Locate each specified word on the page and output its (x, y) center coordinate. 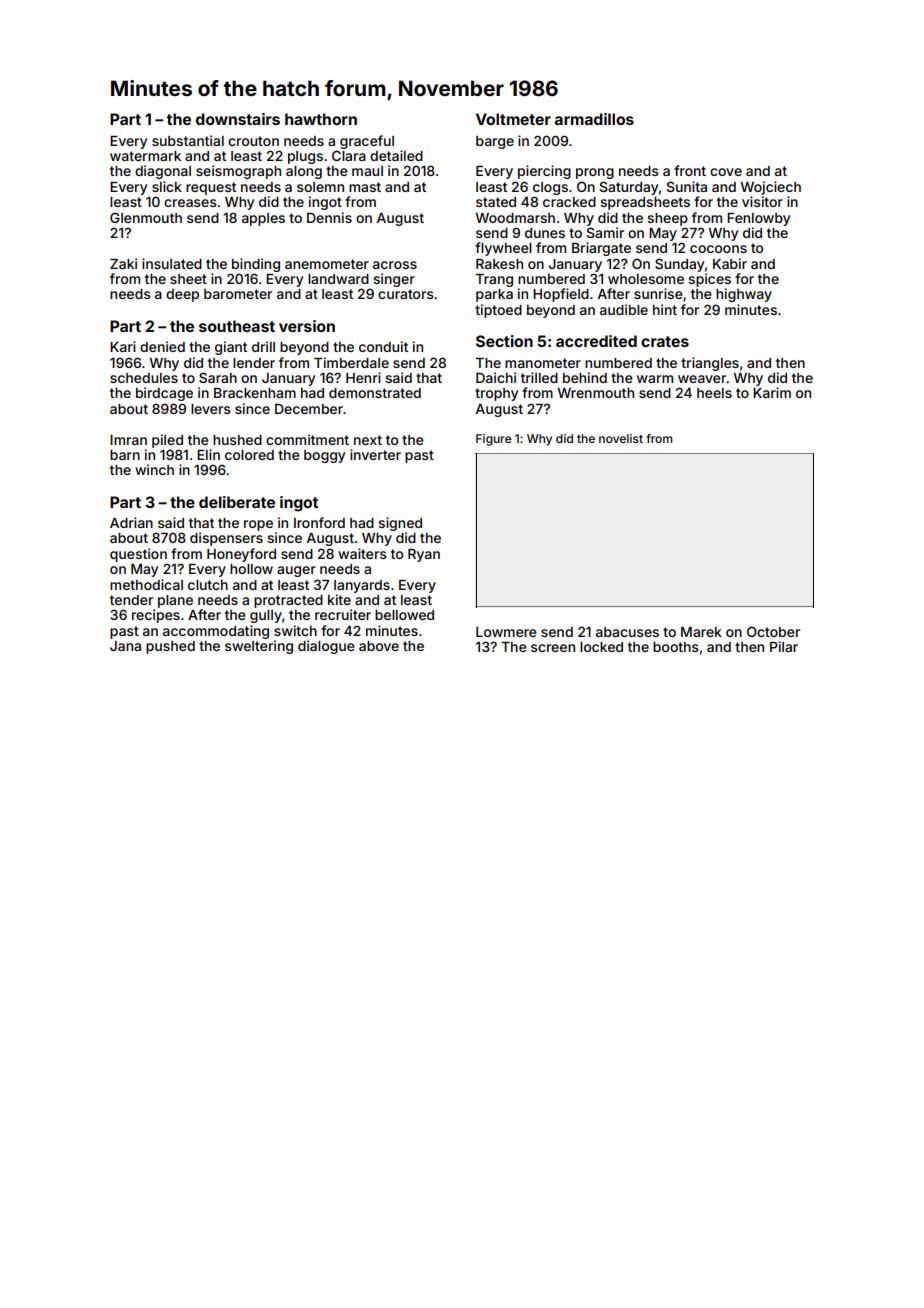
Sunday (679, 265)
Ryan (424, 555)
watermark (145, 156)
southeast (237, 326)
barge (495, 142)
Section (504, 341)
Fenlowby (758, 219)
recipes (156, 616)
